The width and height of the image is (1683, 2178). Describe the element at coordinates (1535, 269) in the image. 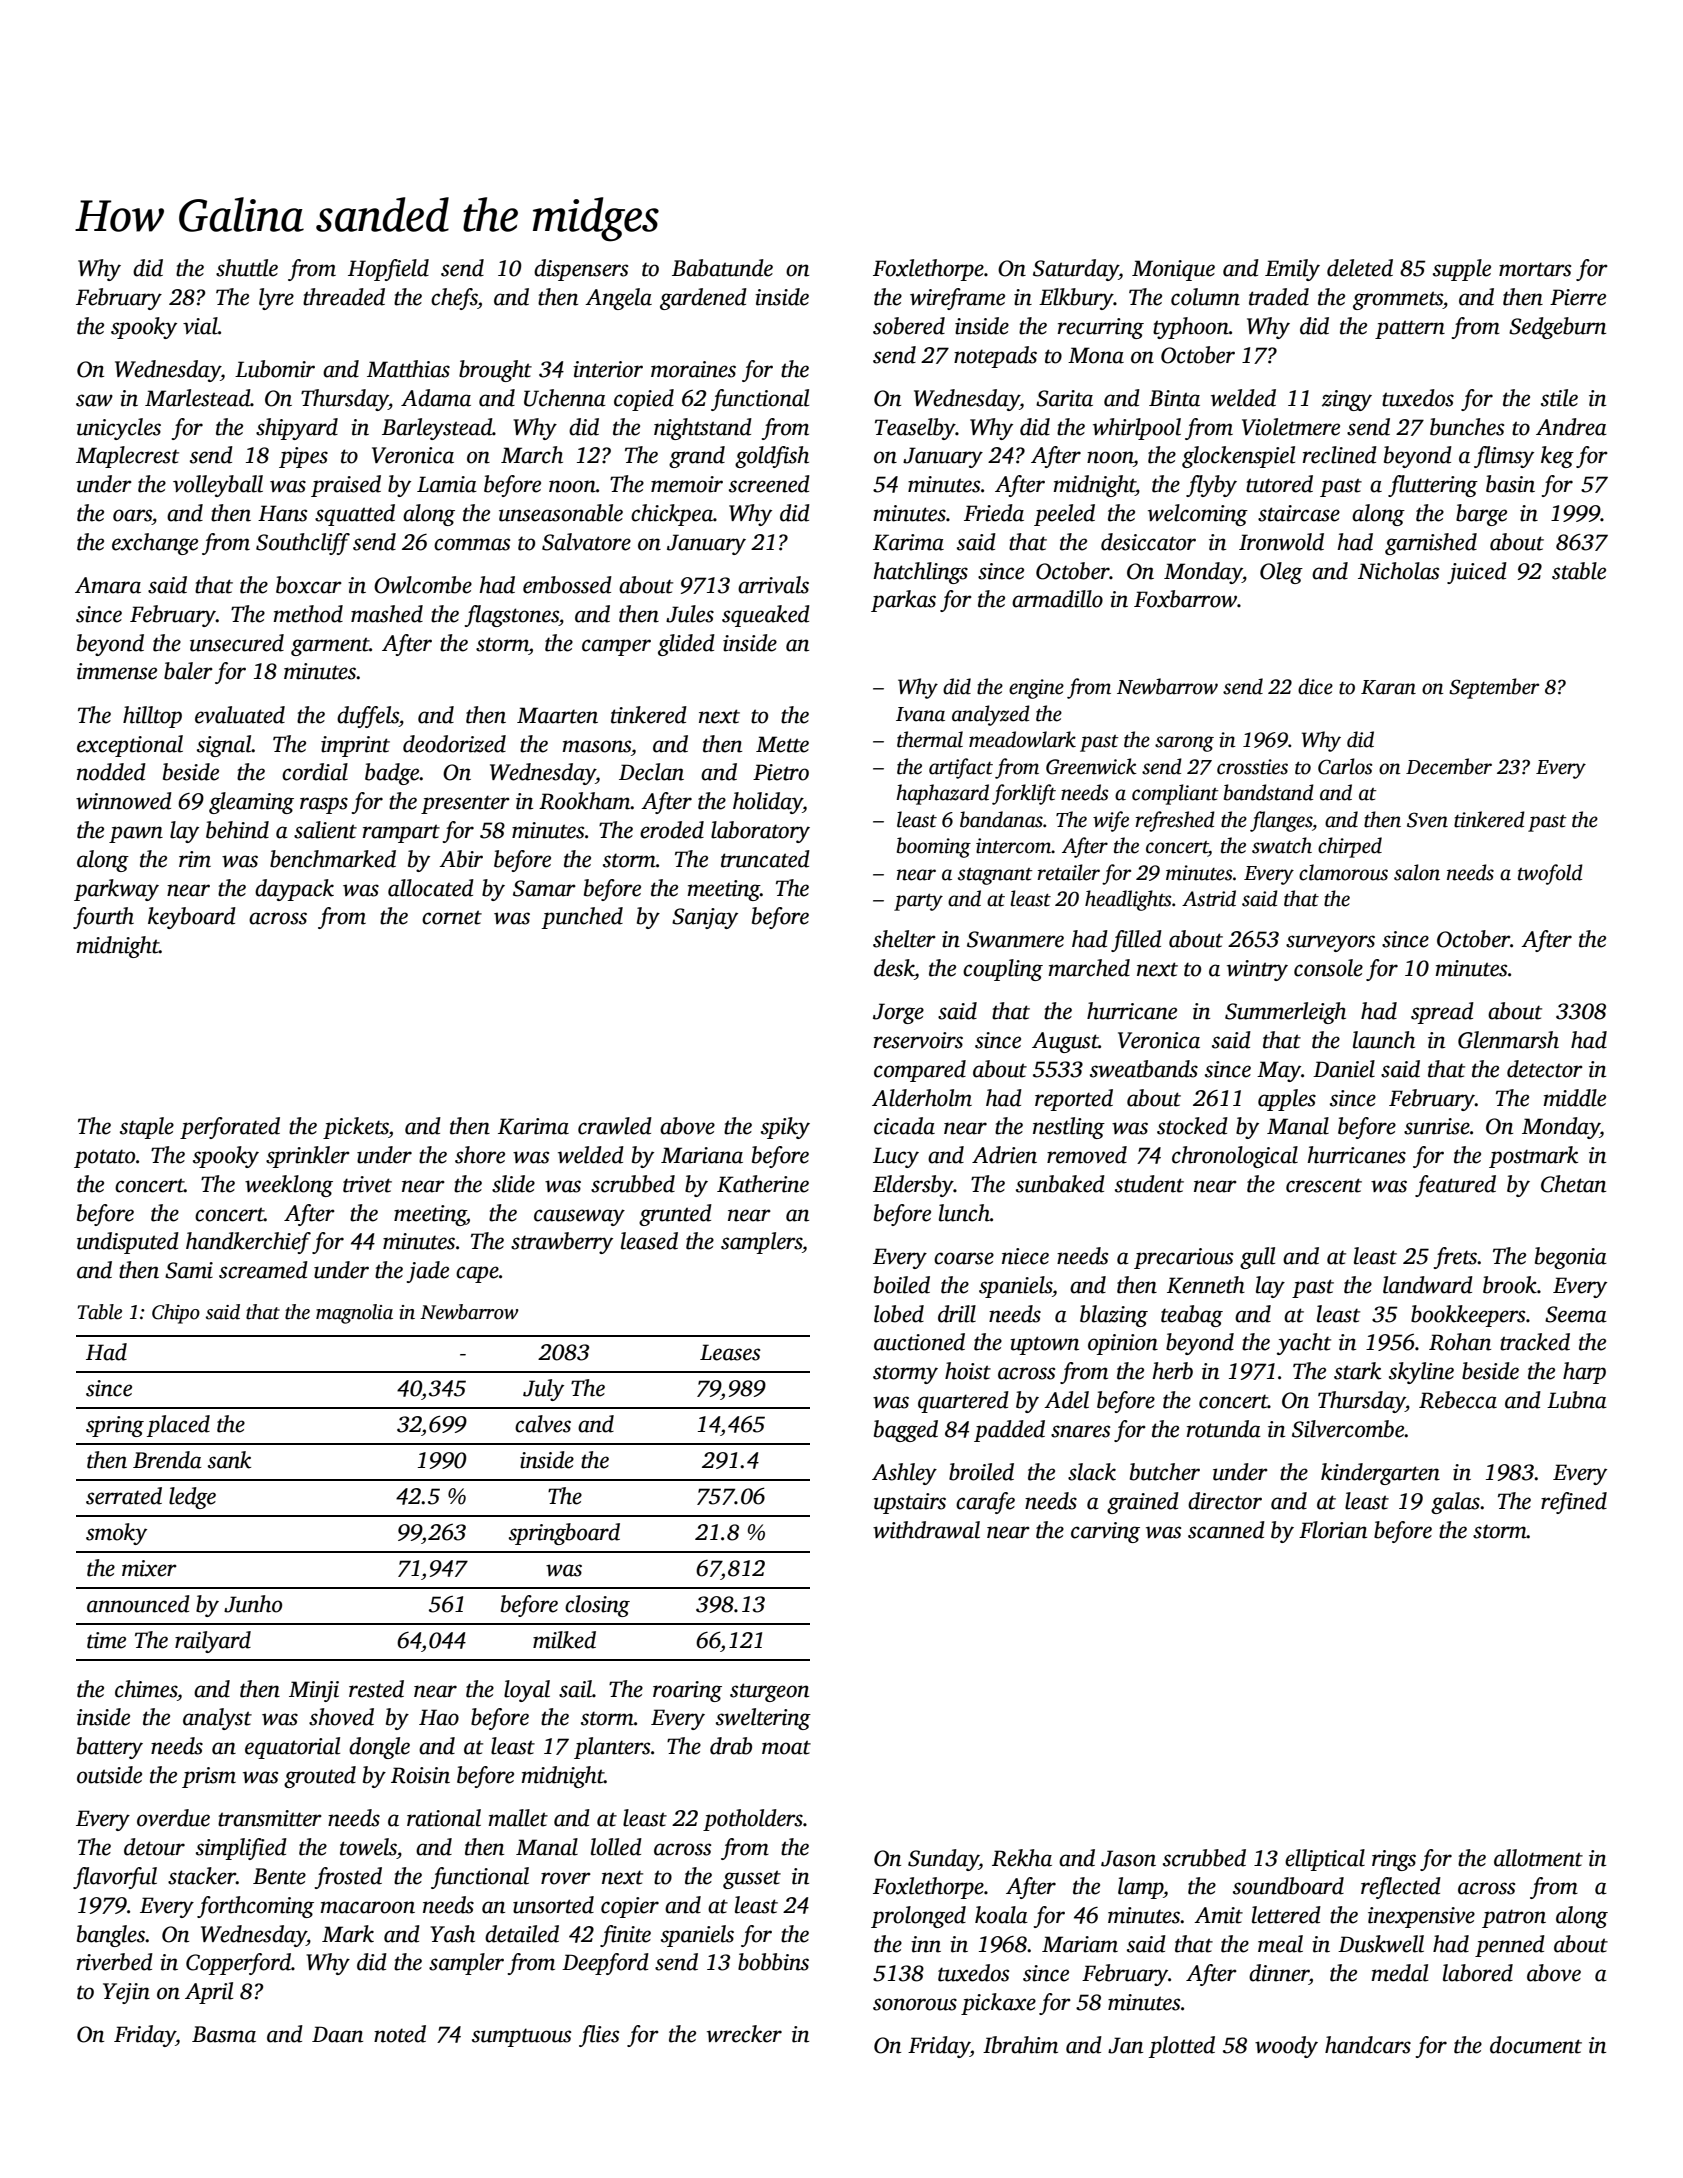

I see `mortars` at that location.
